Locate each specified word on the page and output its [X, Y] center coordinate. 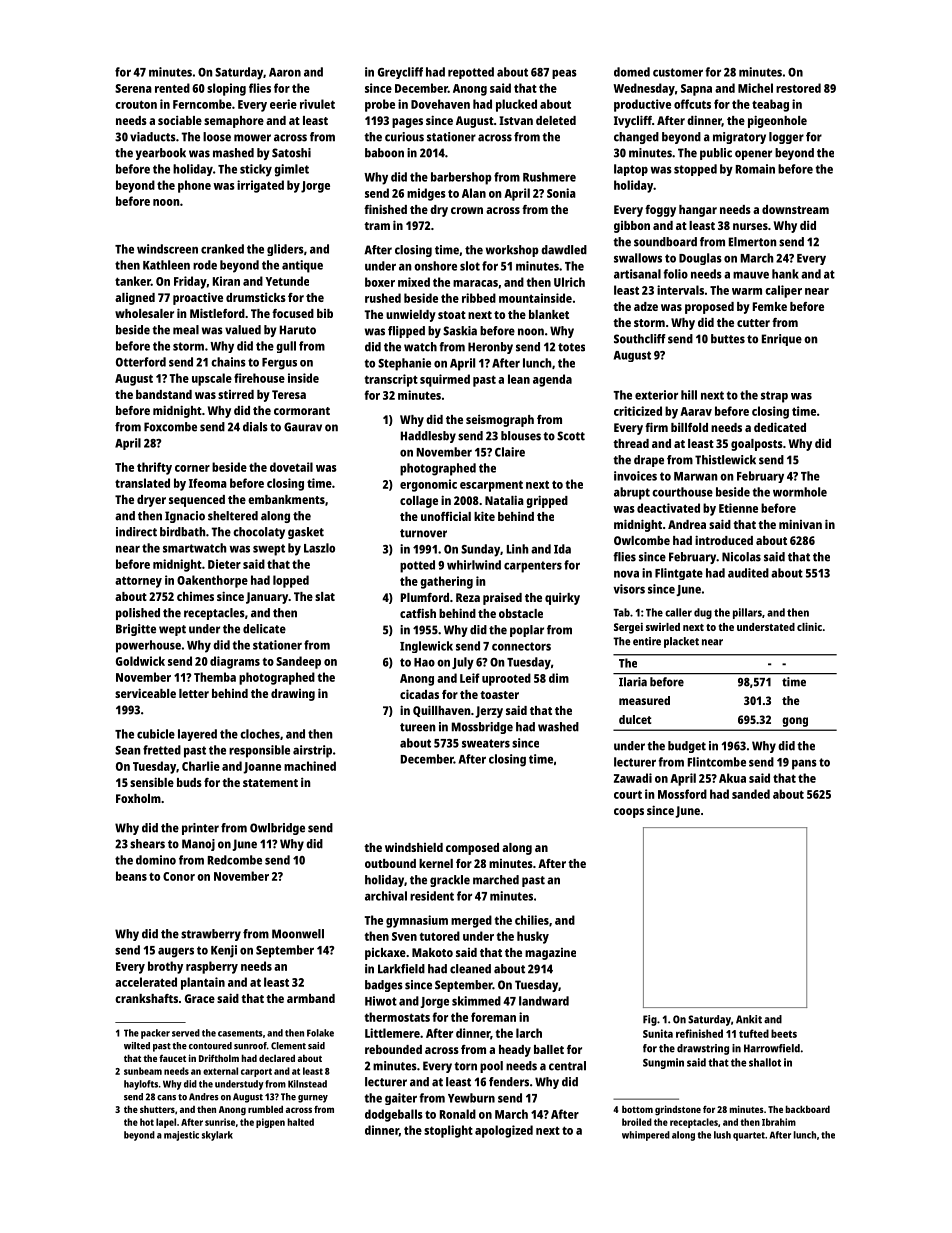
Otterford [141, 362]
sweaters [486, 743]
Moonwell [298, 934]
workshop [512, 251]
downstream [795, 209]
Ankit [749, 1019]
